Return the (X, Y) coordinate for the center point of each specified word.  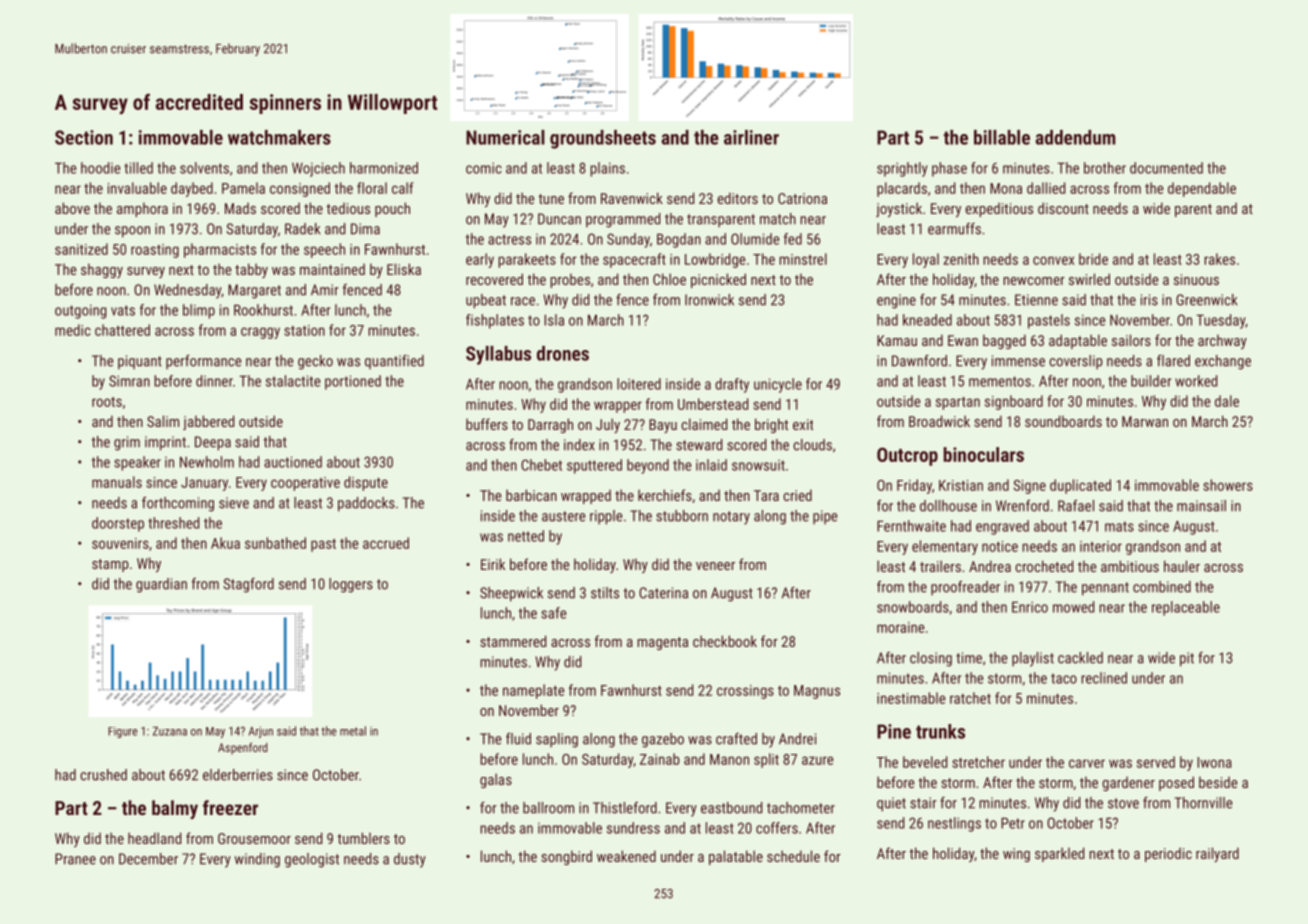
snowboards (913, 607)
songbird (566, 857)
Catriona (802, 198)
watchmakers (279, 137)
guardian (161, 585)
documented (1166, 168)
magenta (662, 643)
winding (257, 860)
